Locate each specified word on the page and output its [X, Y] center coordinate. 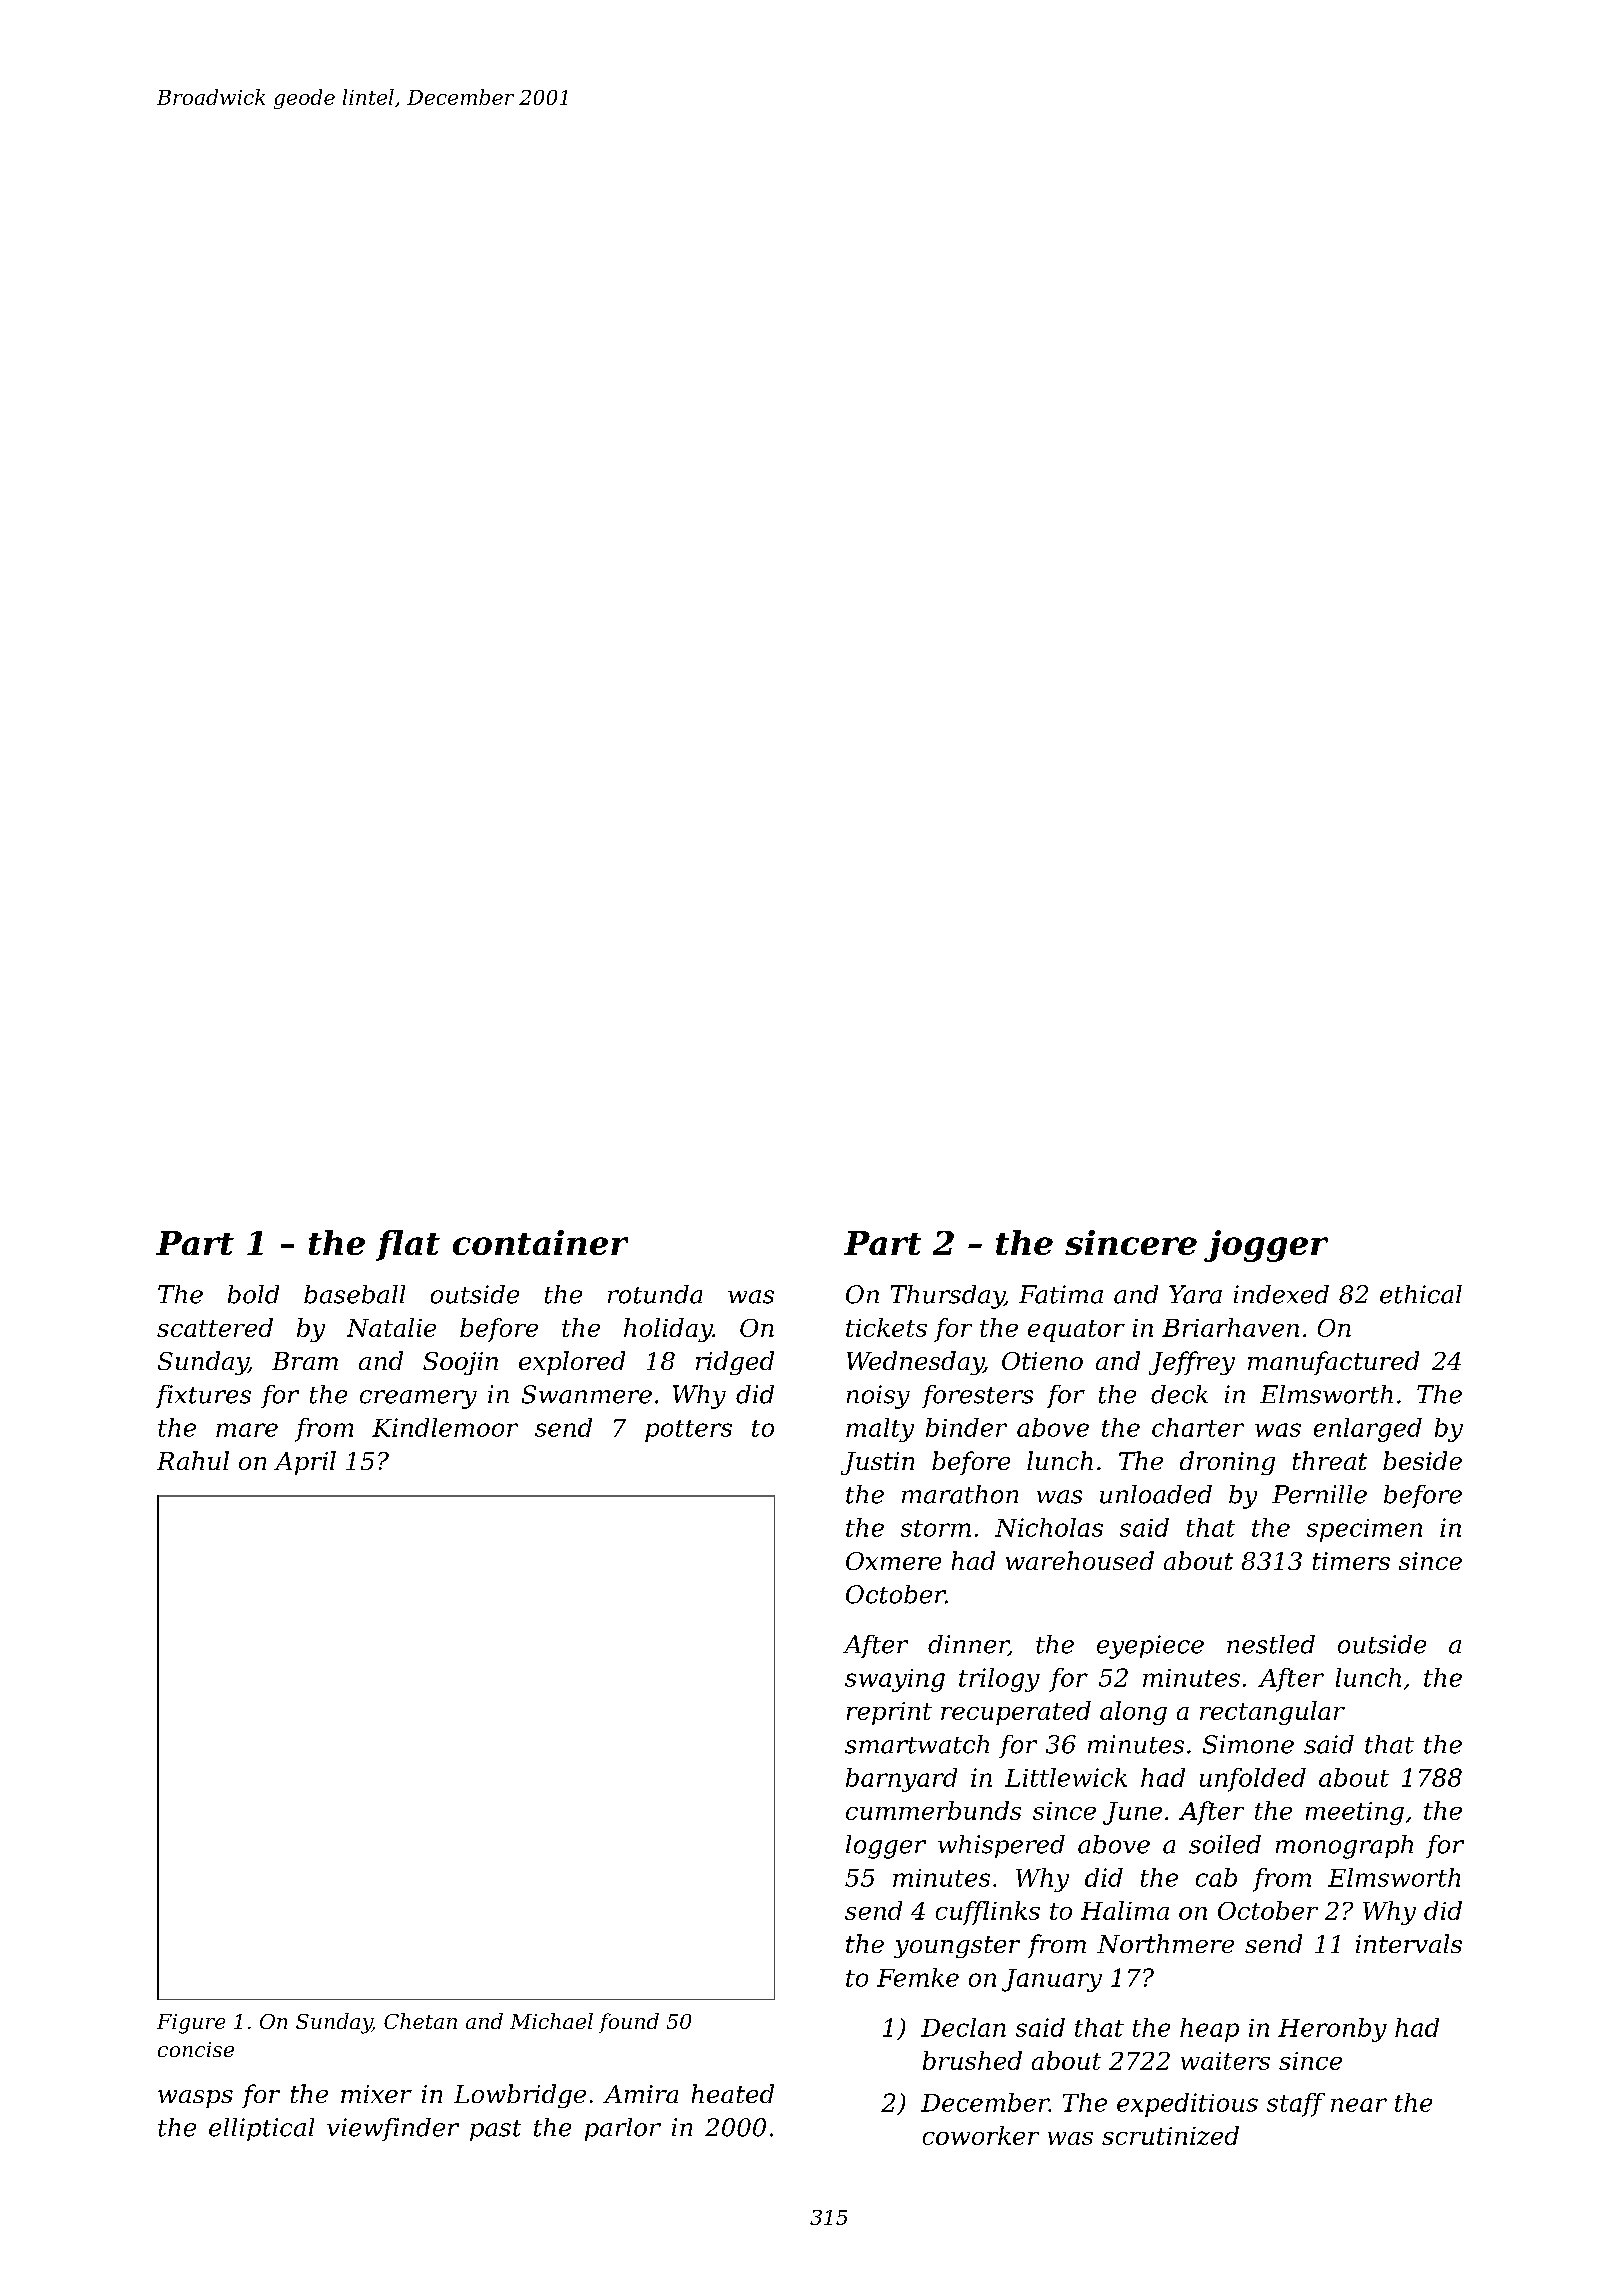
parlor [623, 2129]
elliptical [261, 2129]
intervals [1409, 1943]
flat [408, 1245]
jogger [1266, 1246]
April [305, 1463]
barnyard [901, 1780]
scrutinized [1170, 2135]
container [540, 1242]
